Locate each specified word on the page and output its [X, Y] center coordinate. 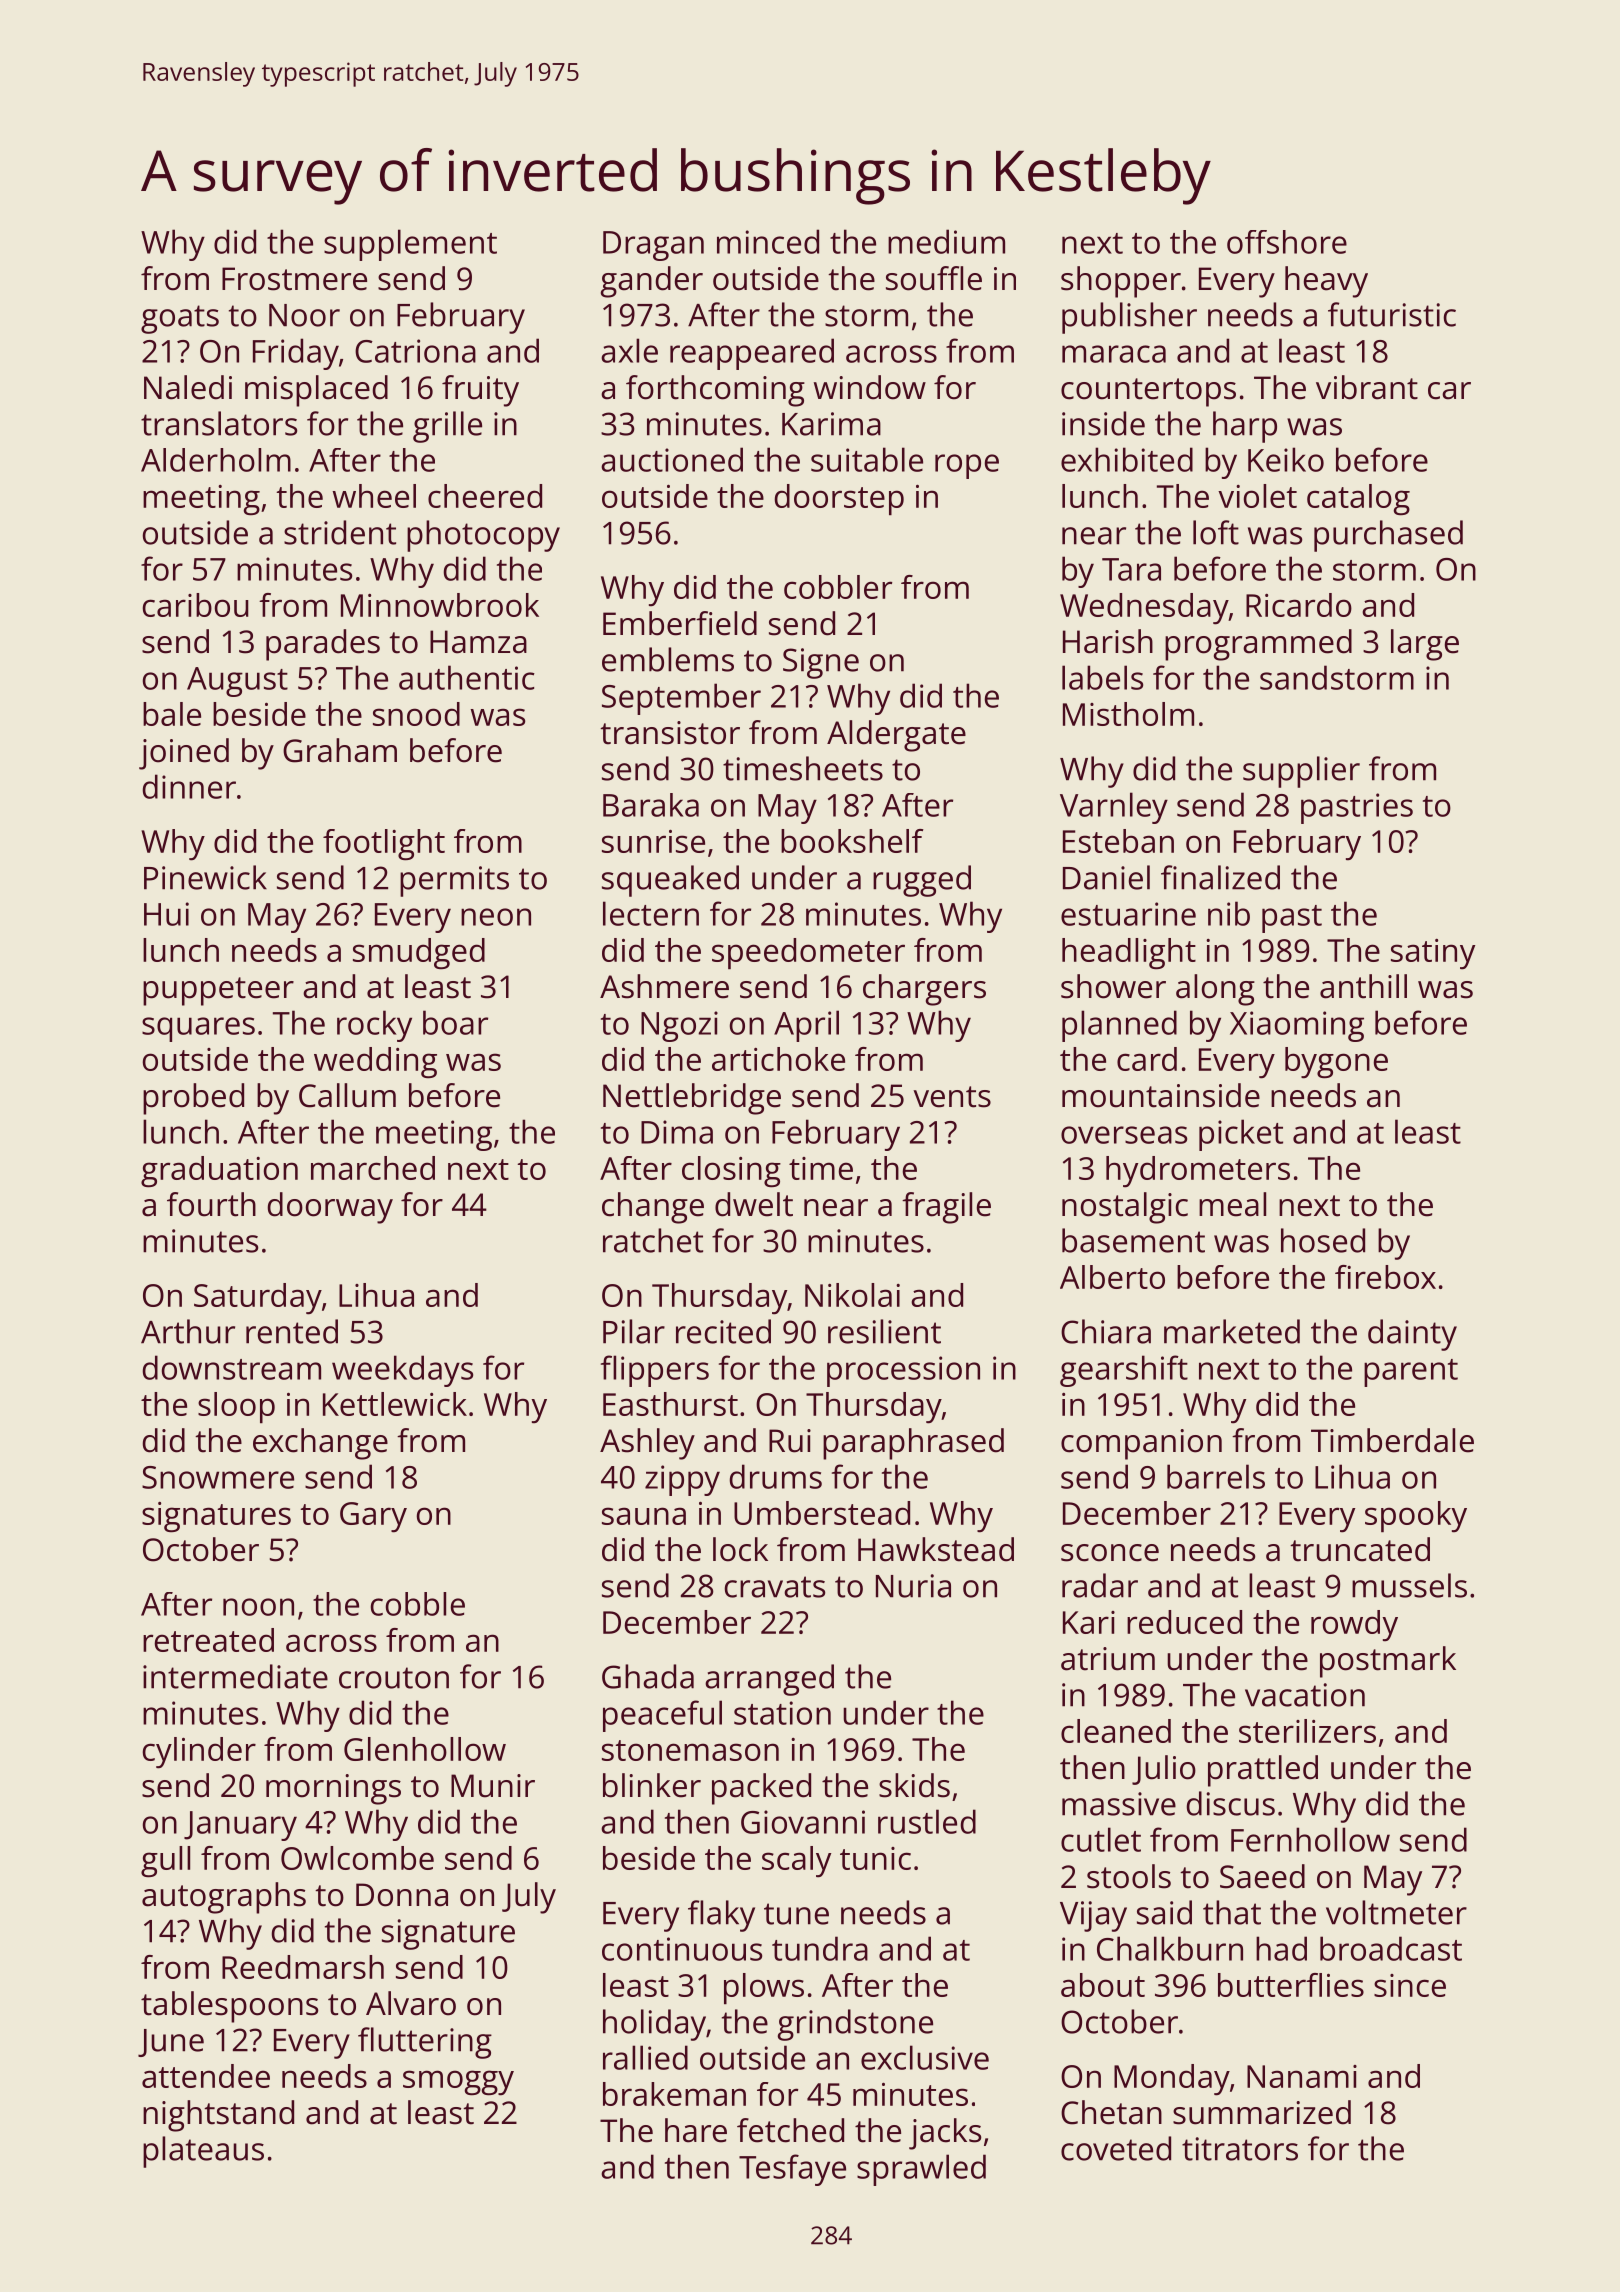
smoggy [458, 2083]
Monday [1172, 2080]
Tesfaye [792, 2170]
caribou [196, 605]
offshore [1287, 242]
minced [768, 241]
